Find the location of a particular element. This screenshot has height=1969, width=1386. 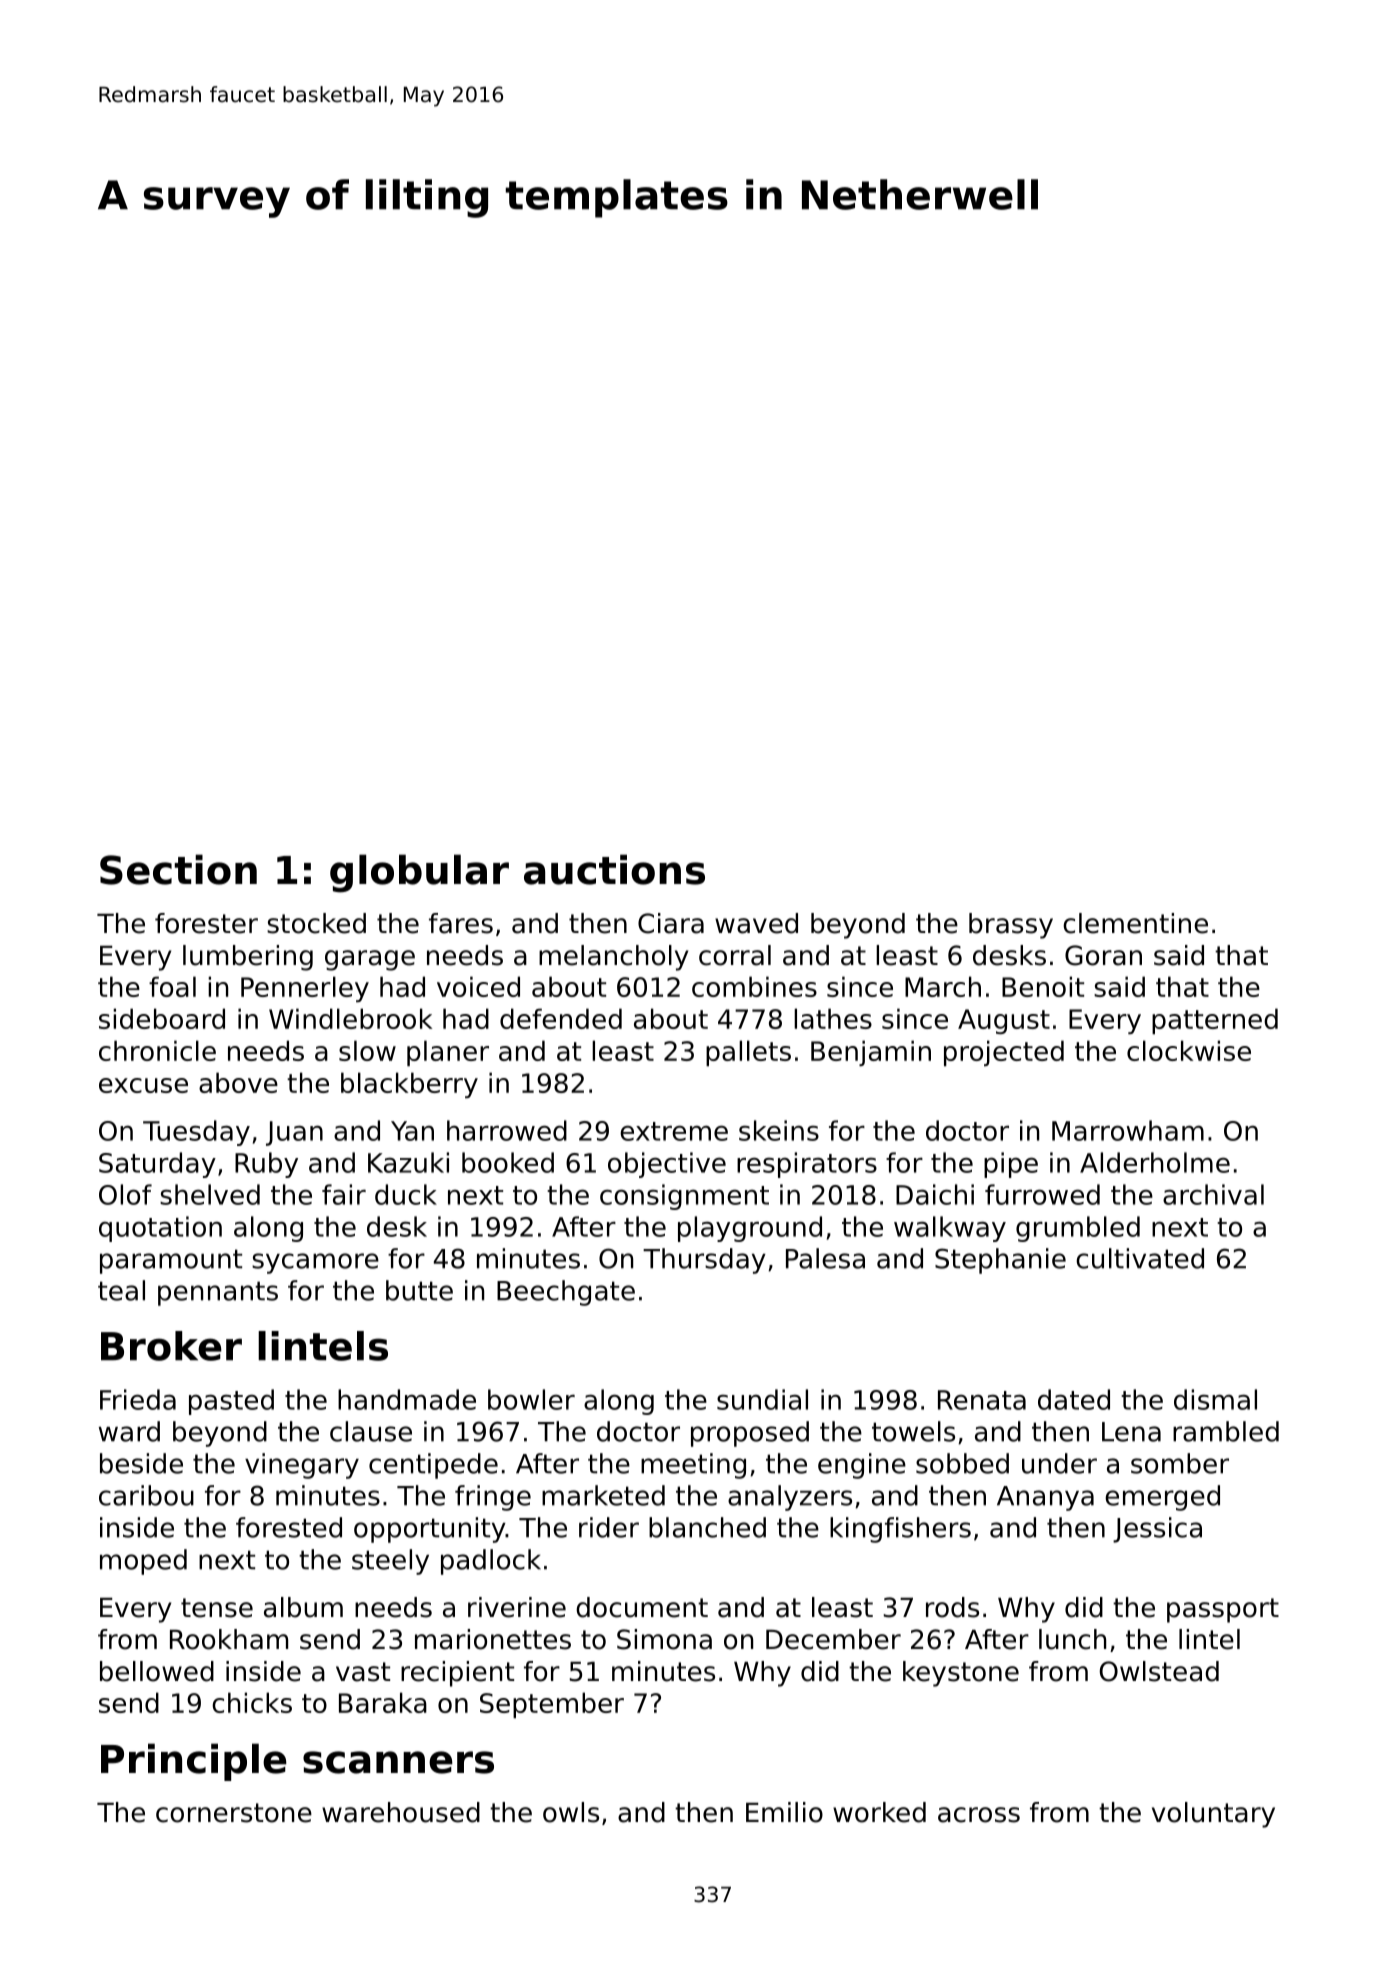

keystone is located at coordinates (961, 1674).
